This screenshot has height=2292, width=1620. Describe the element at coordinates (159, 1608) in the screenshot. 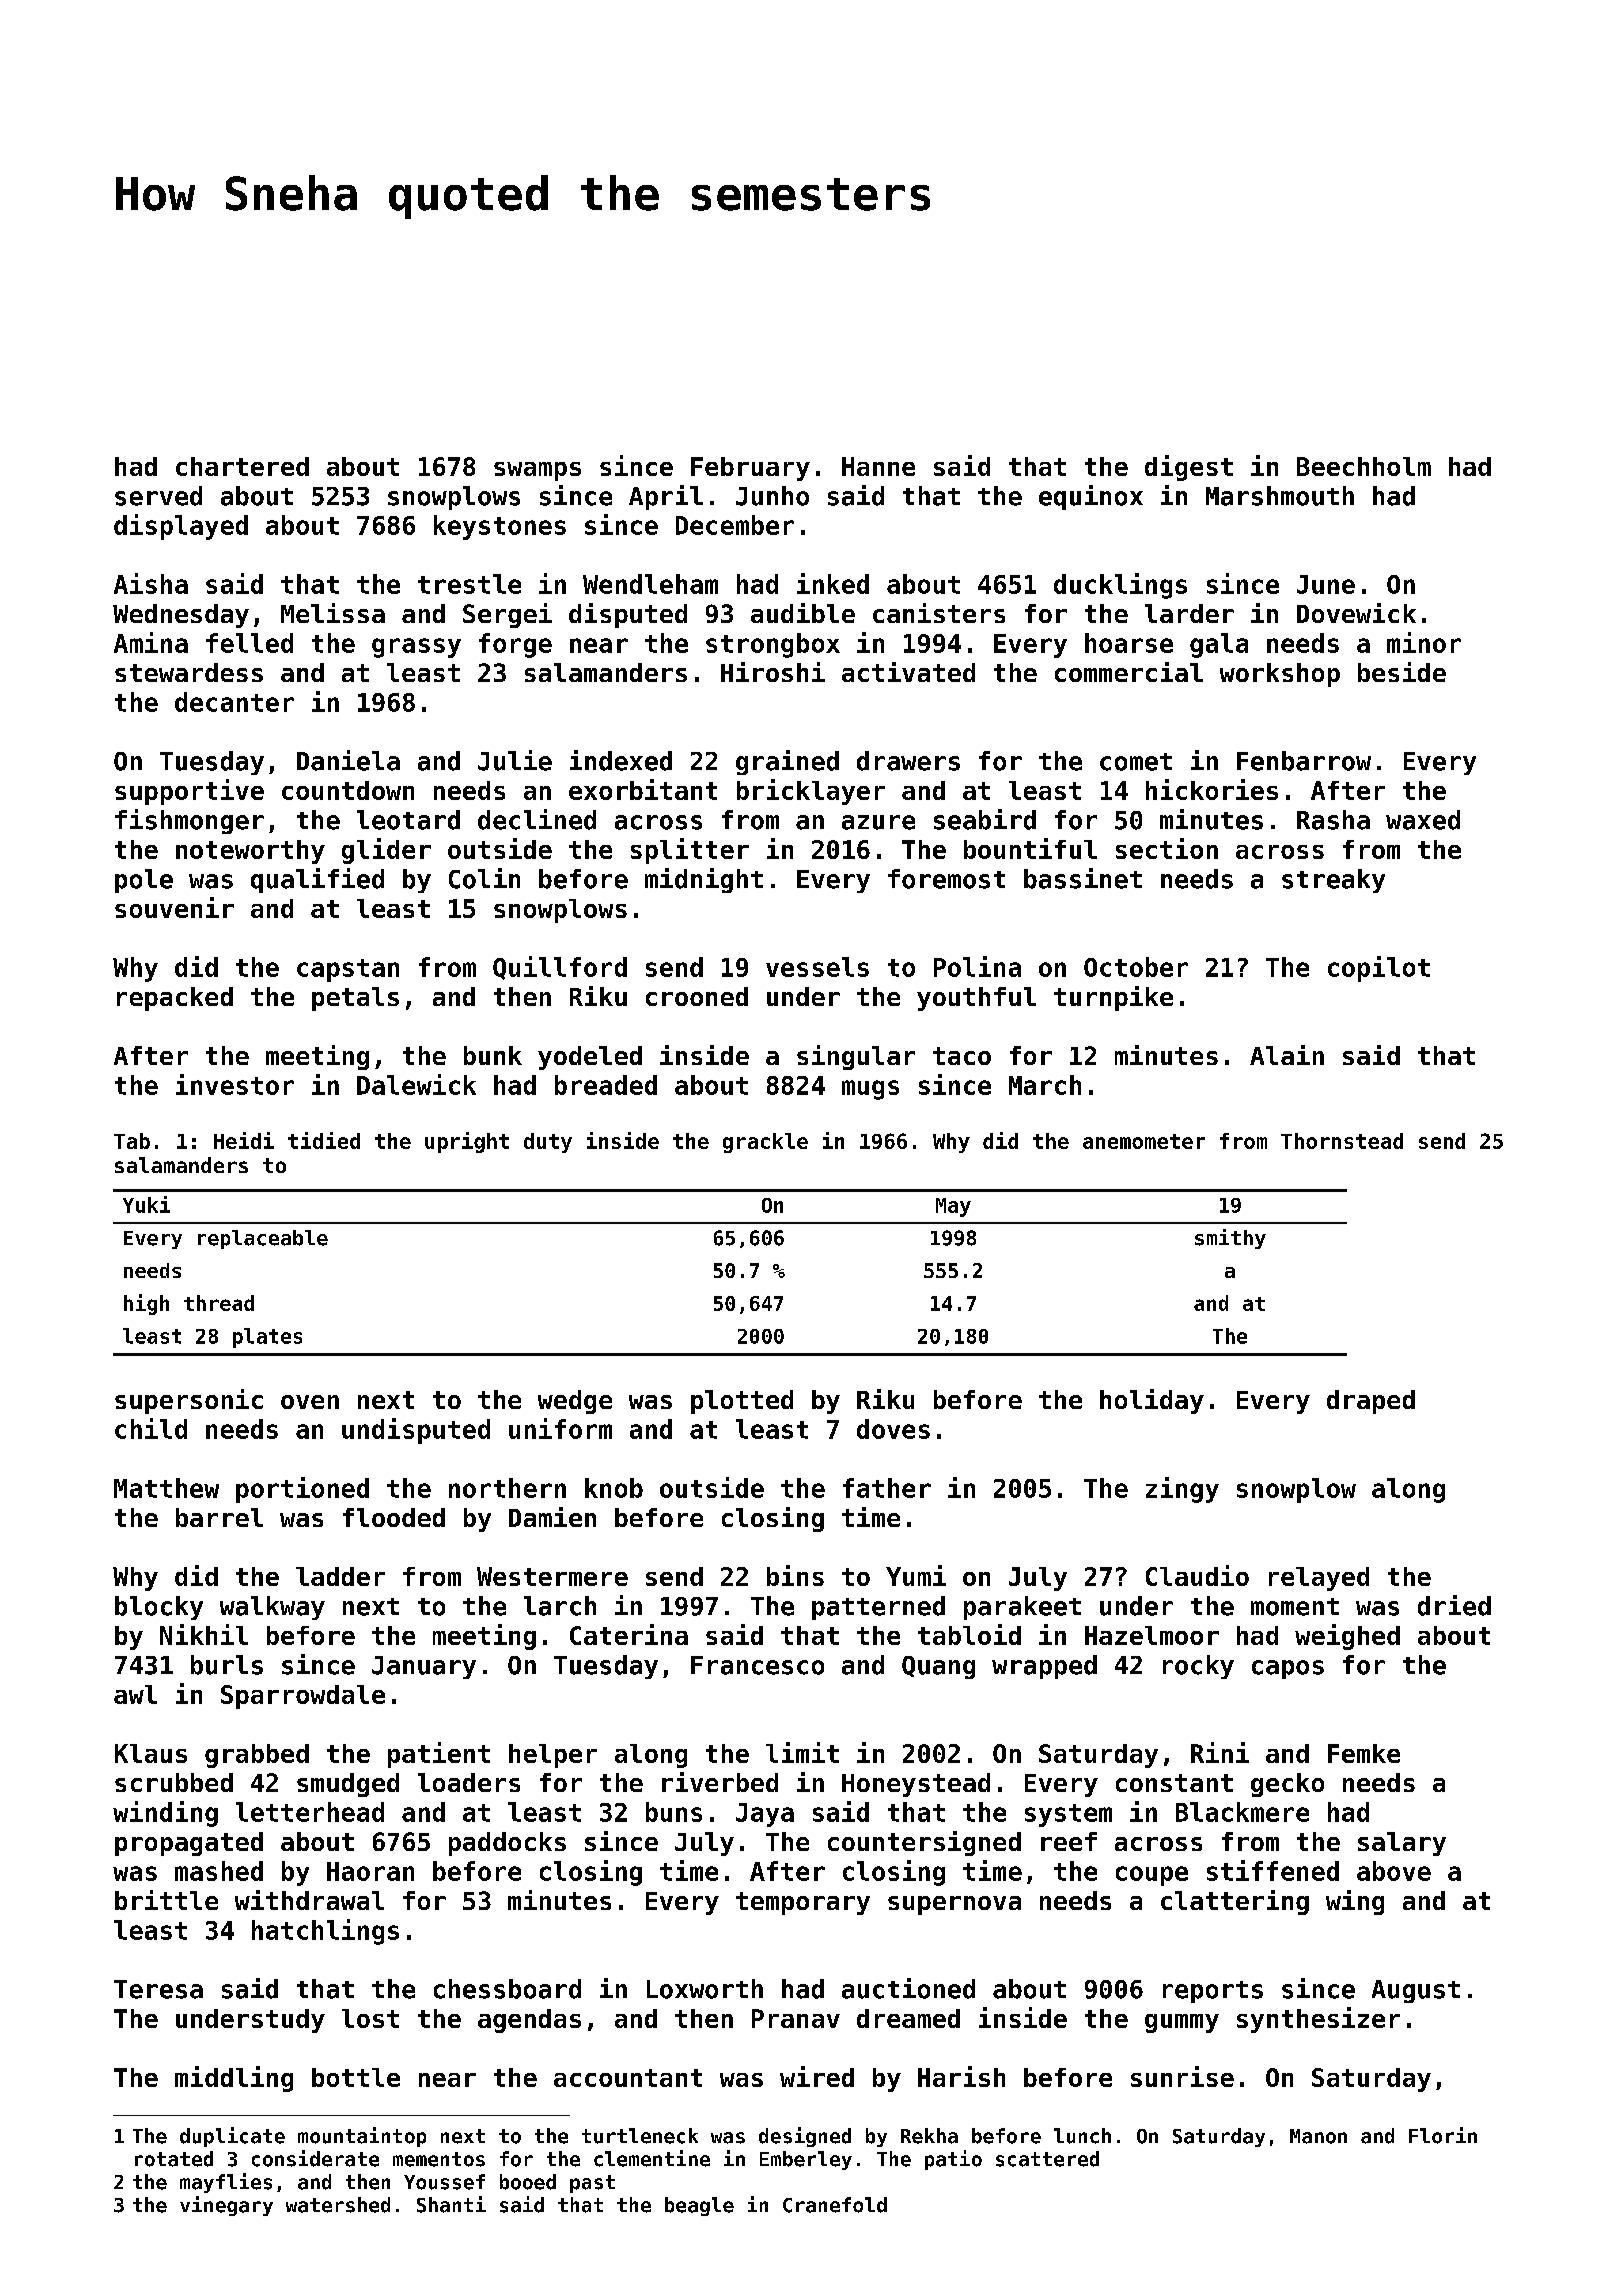

I see `blocky` at that location.
